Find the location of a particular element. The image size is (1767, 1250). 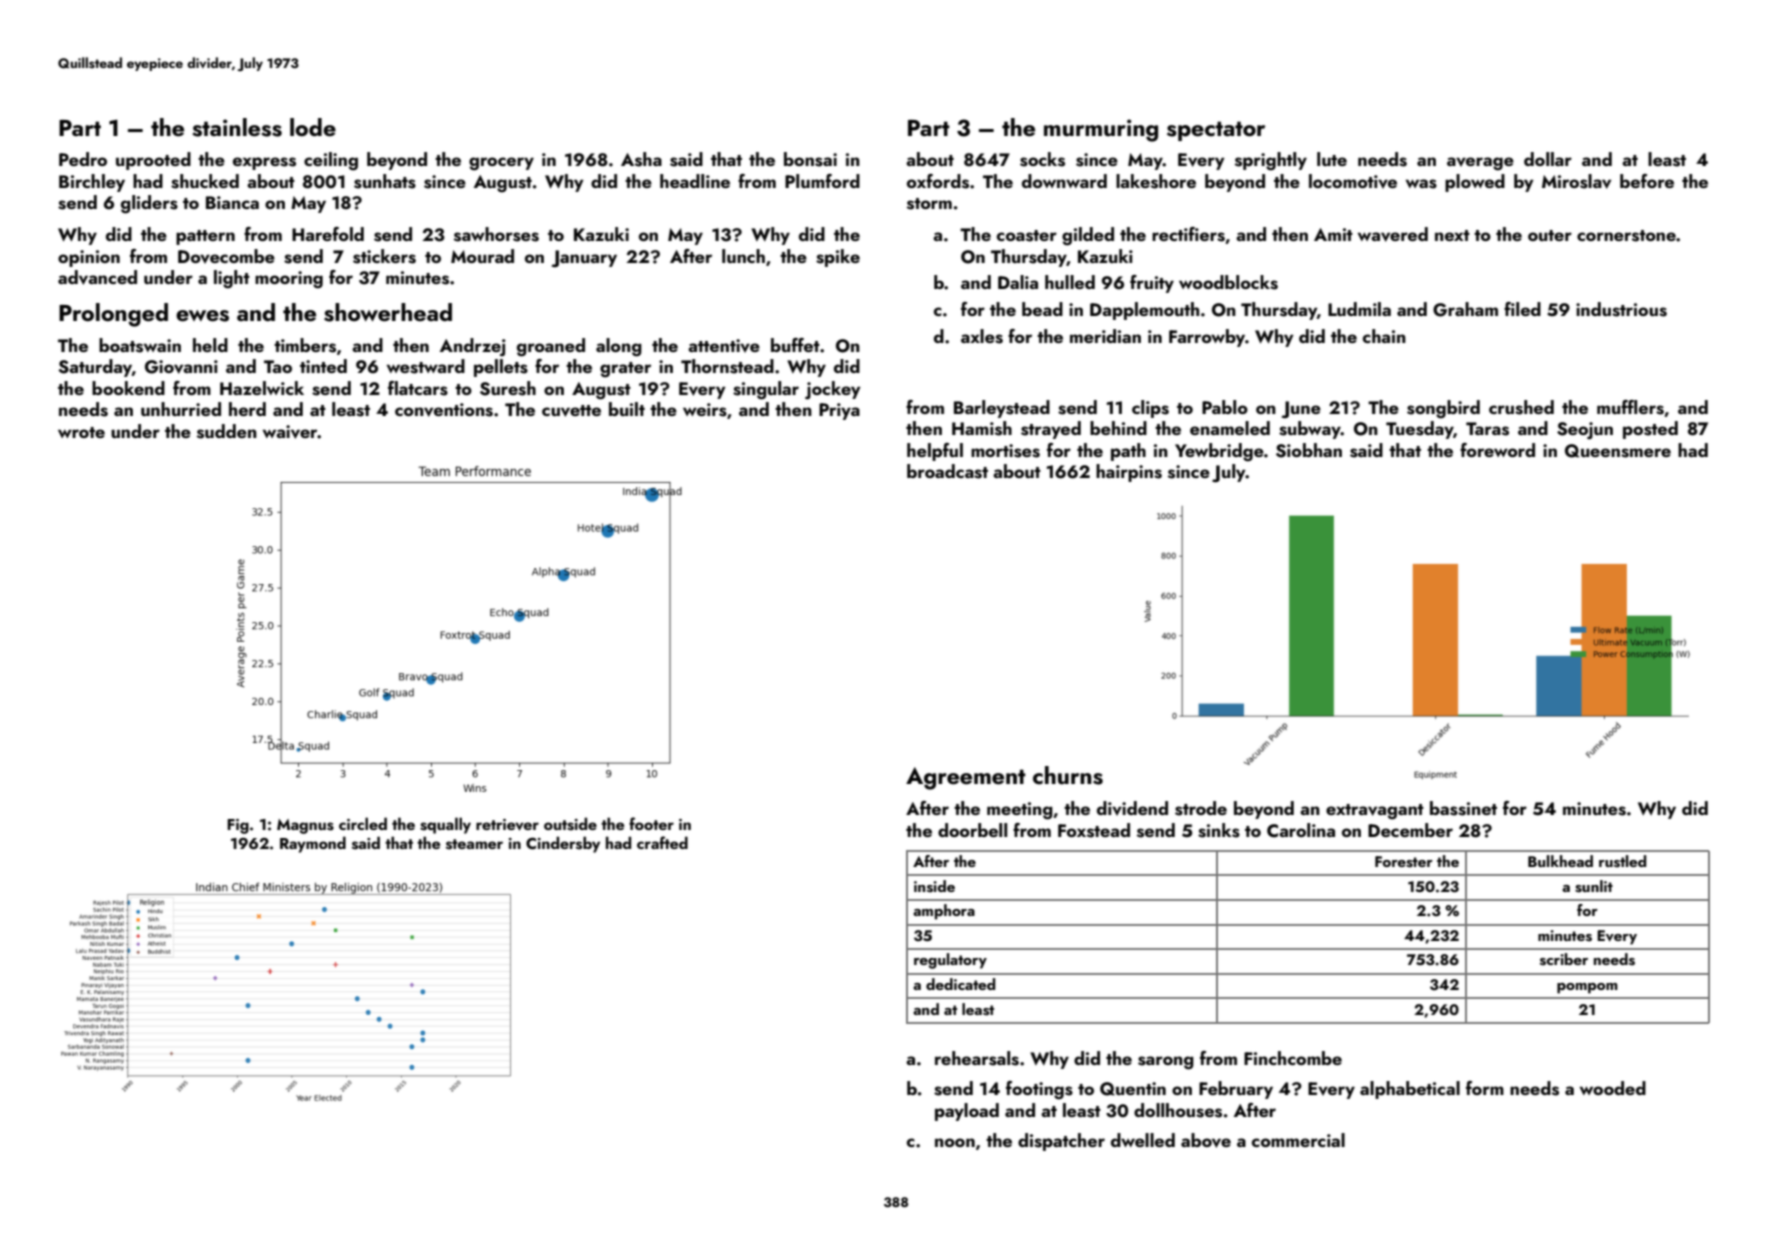

sunlit is located at coordinates (1594, 886).
